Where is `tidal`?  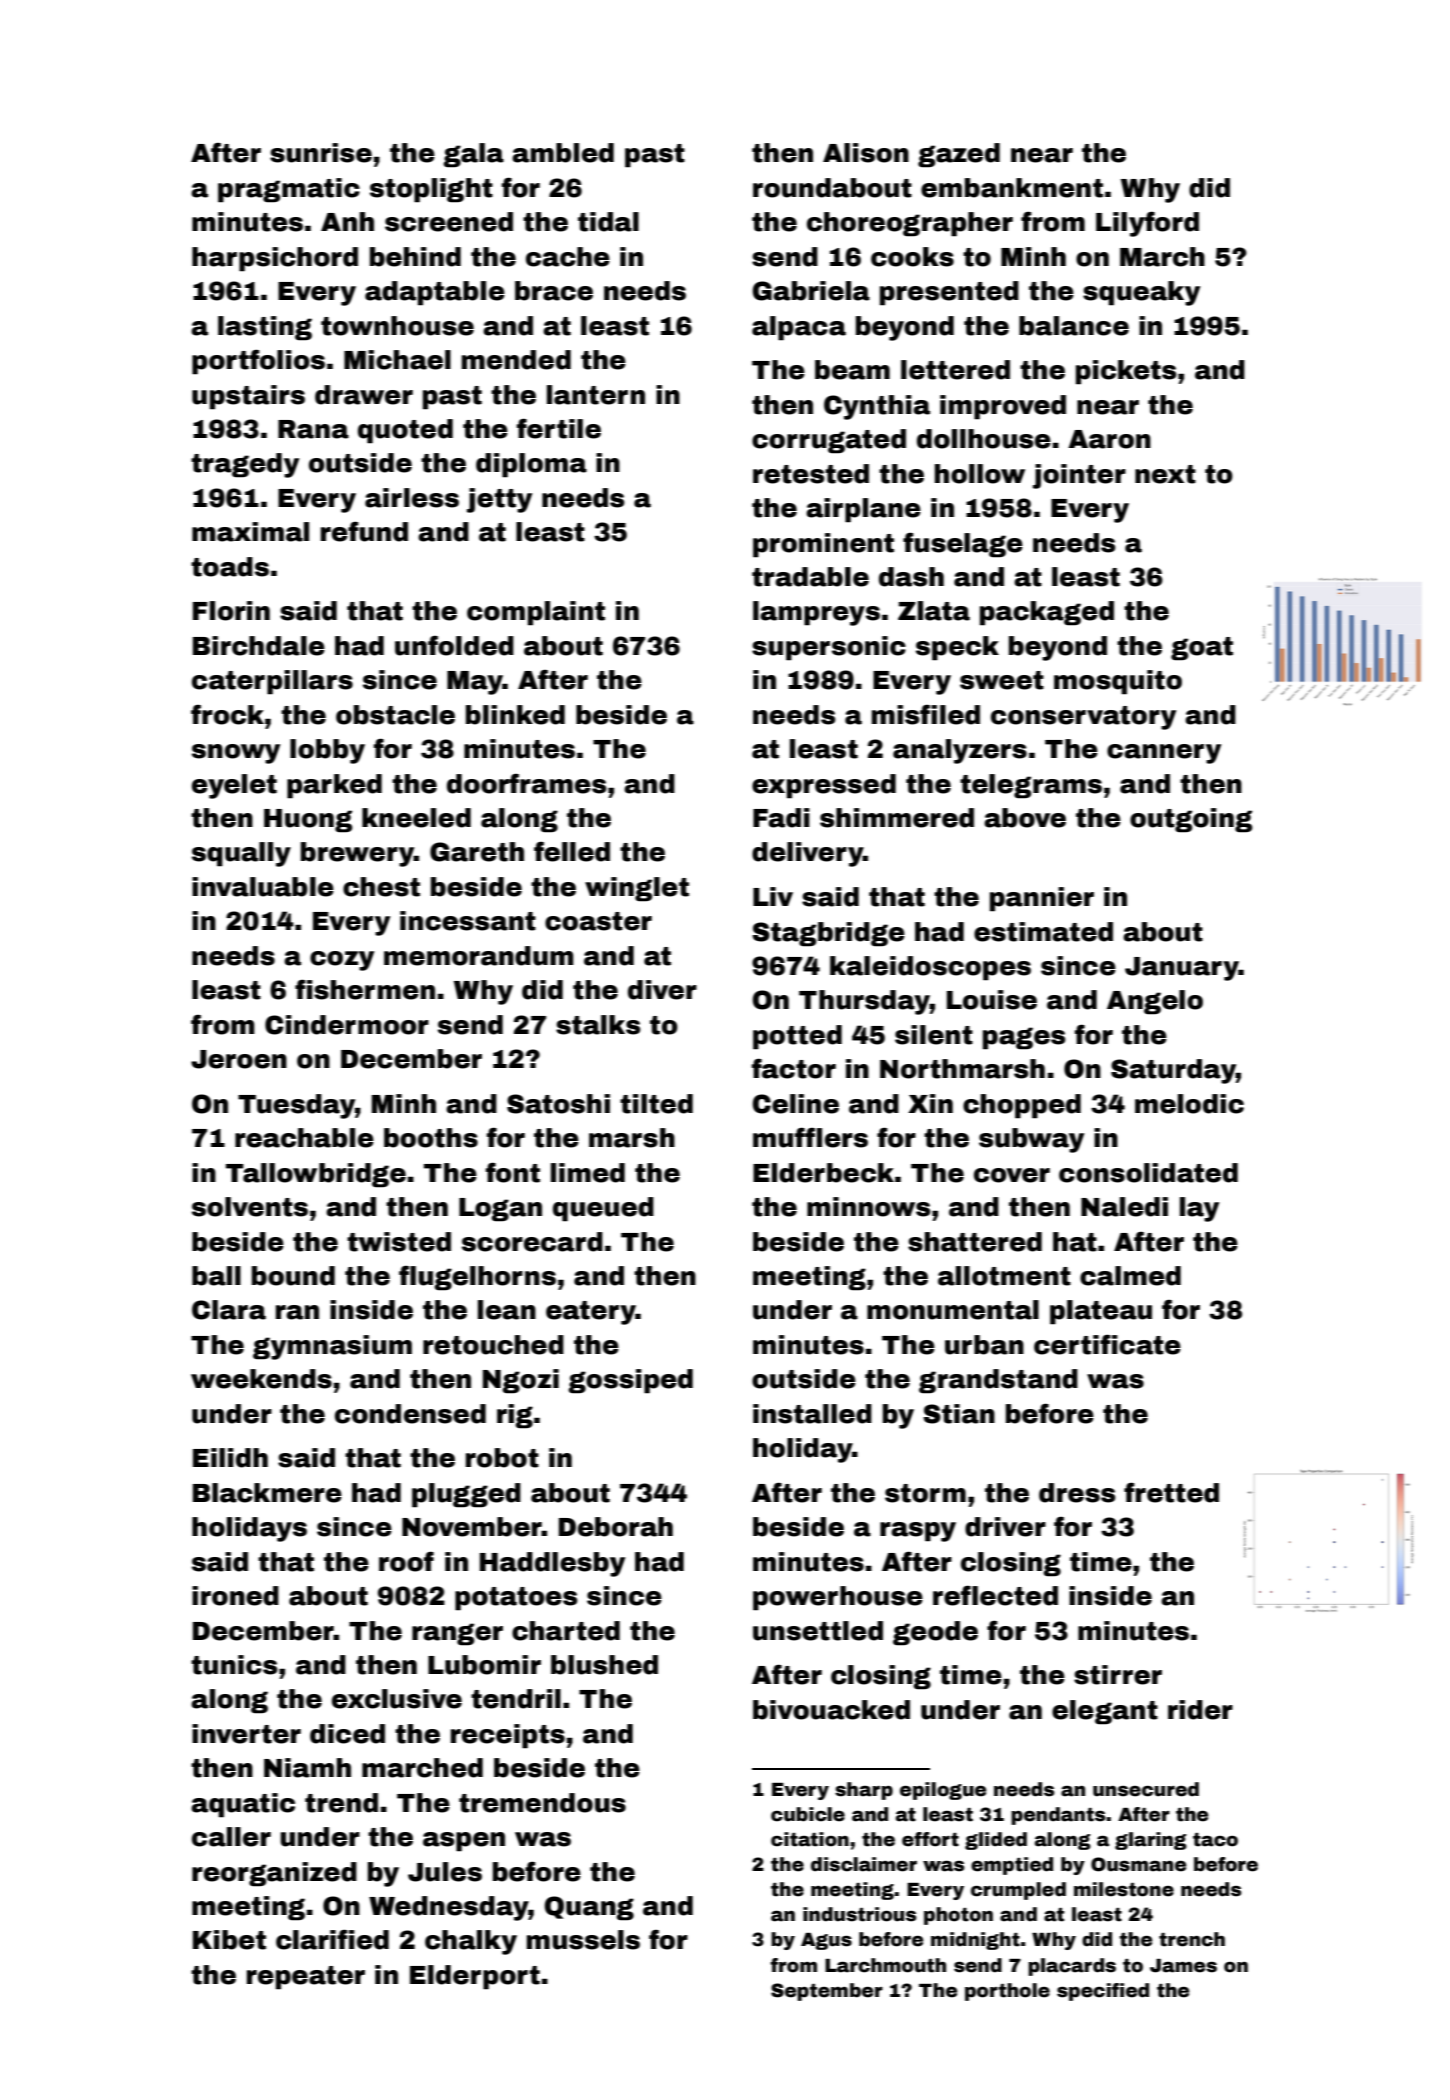 tidal is located at coordinates (608, 222).
